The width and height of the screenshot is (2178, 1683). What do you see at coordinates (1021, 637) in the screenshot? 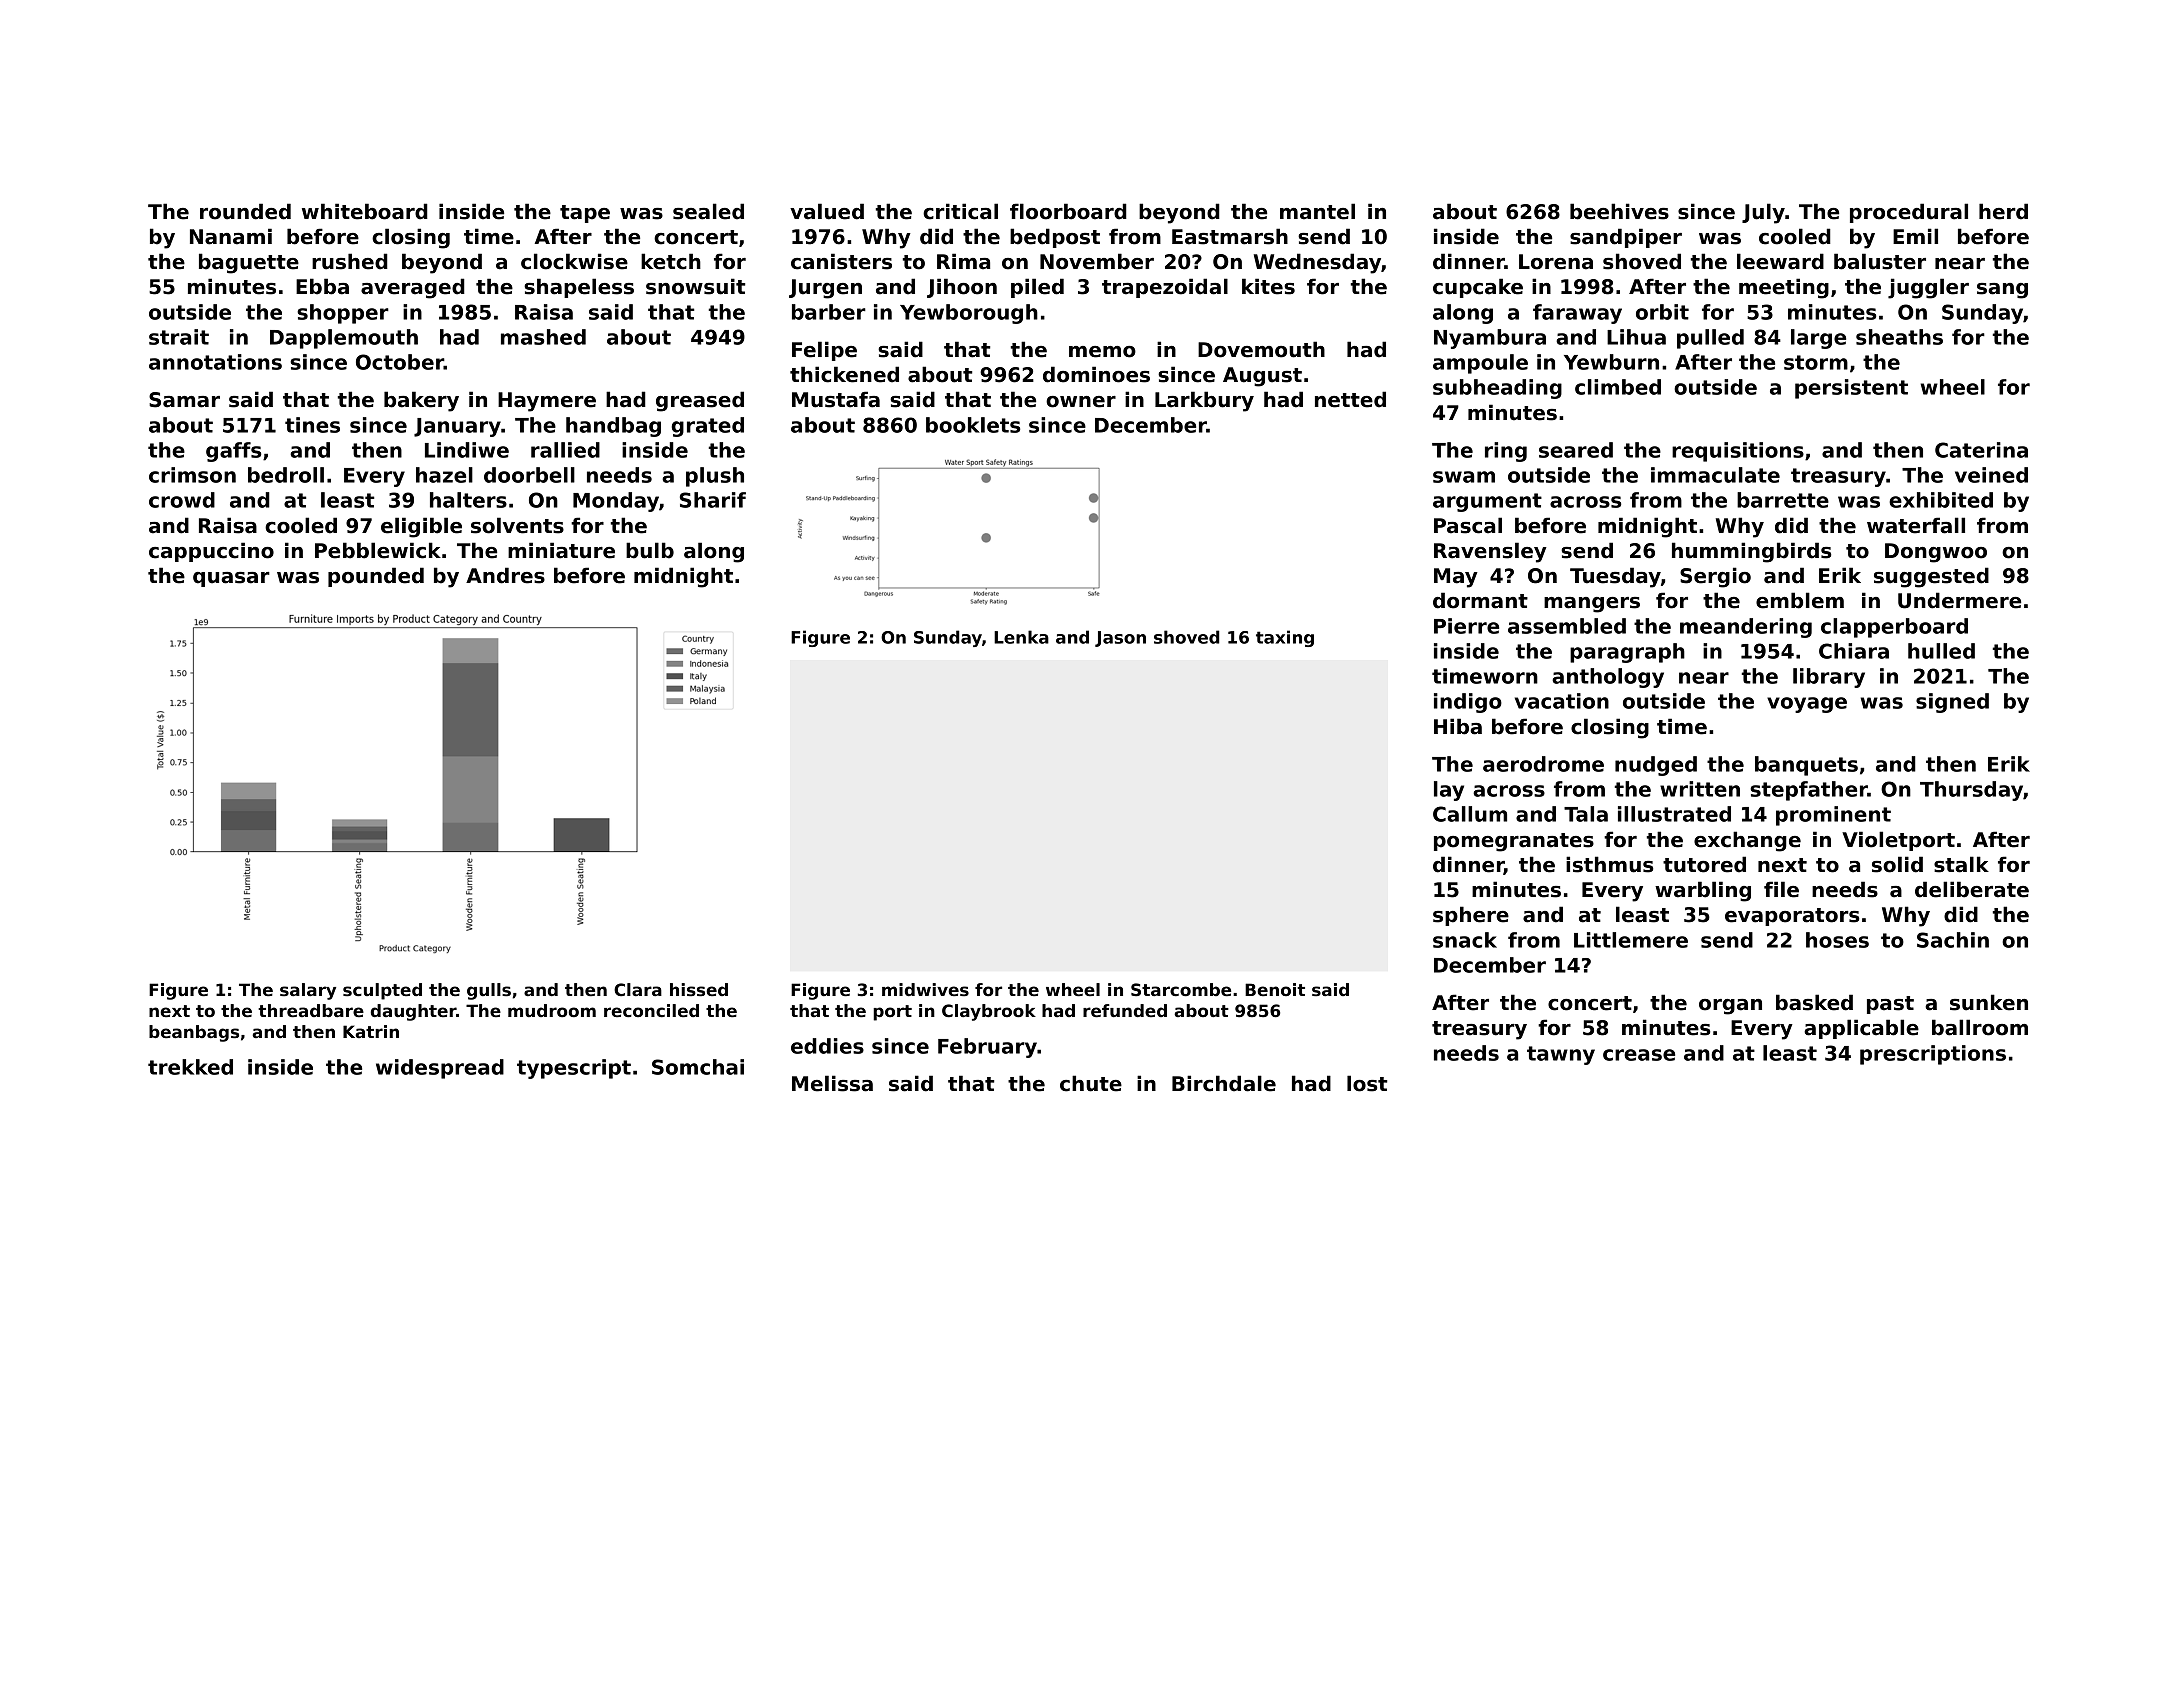
I see `Lenka` at bounding box center [1021, 637].
